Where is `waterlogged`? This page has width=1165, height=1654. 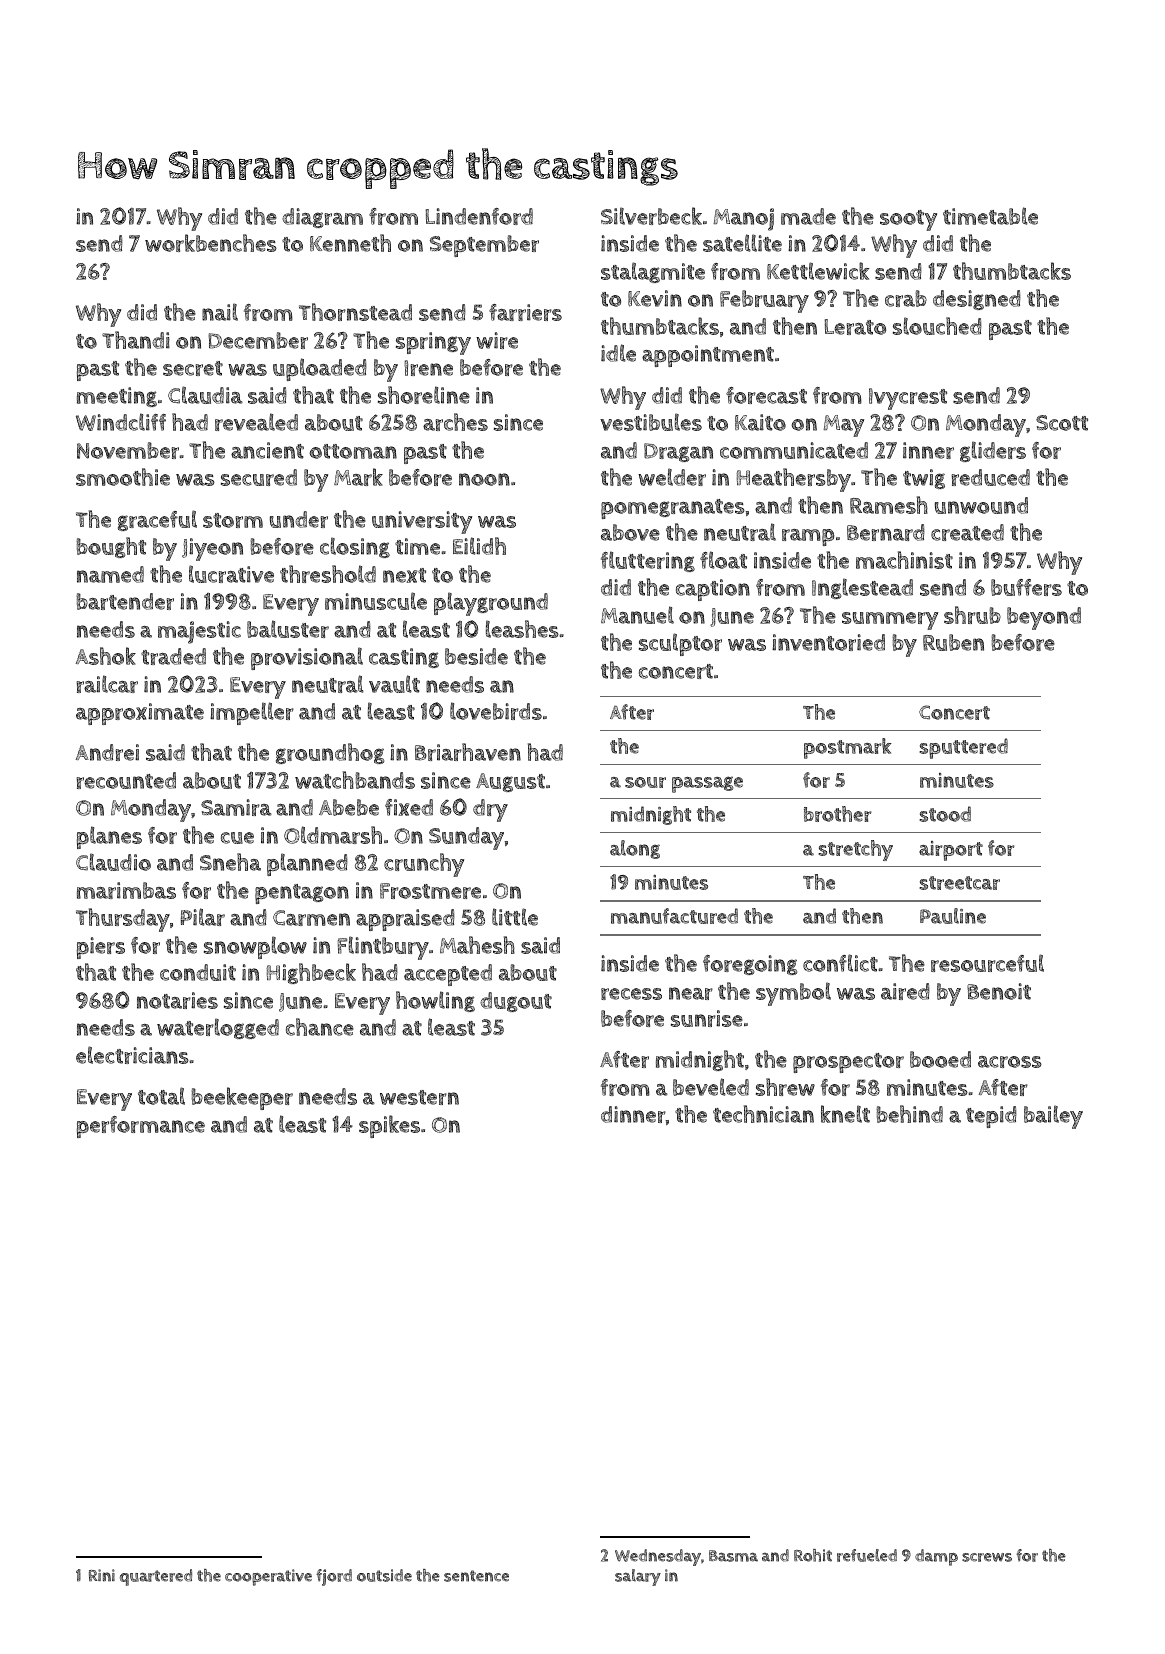 waterlogged is located at coordinates (218, 1028).
